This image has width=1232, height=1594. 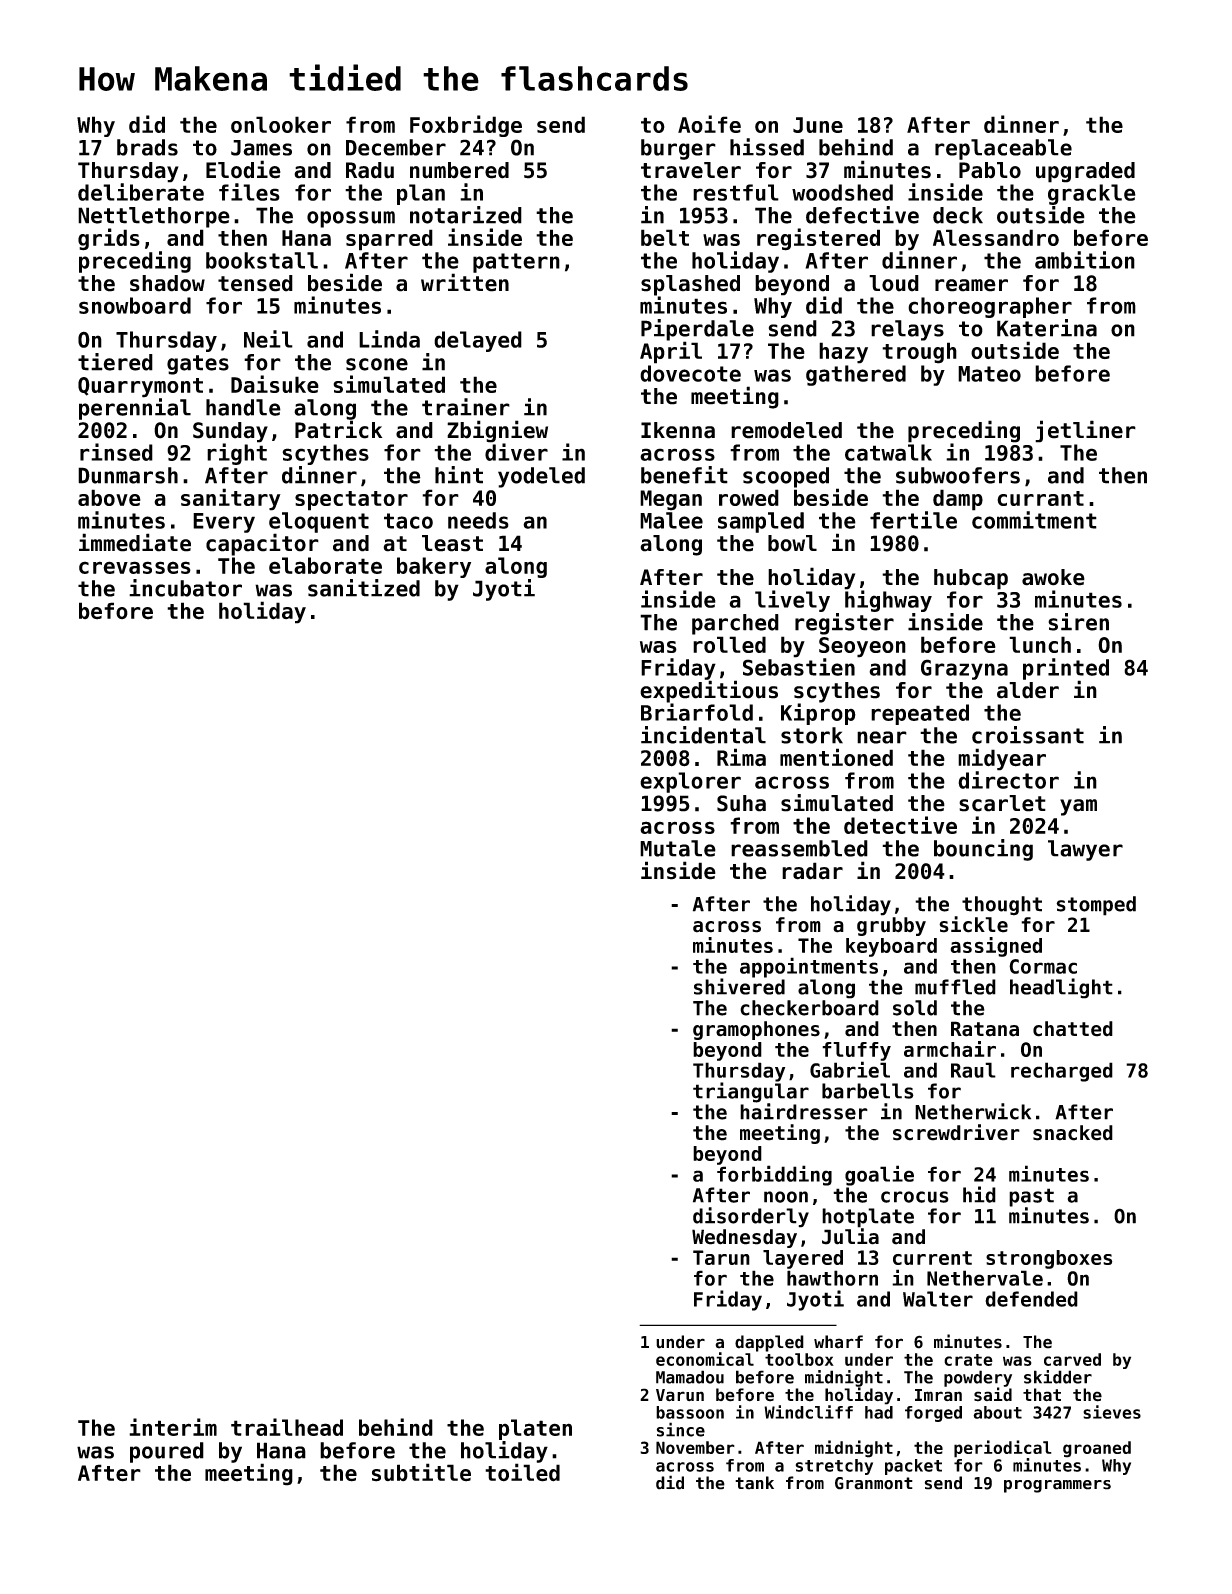 I want to click on trough, so click(x=919, y=353).
